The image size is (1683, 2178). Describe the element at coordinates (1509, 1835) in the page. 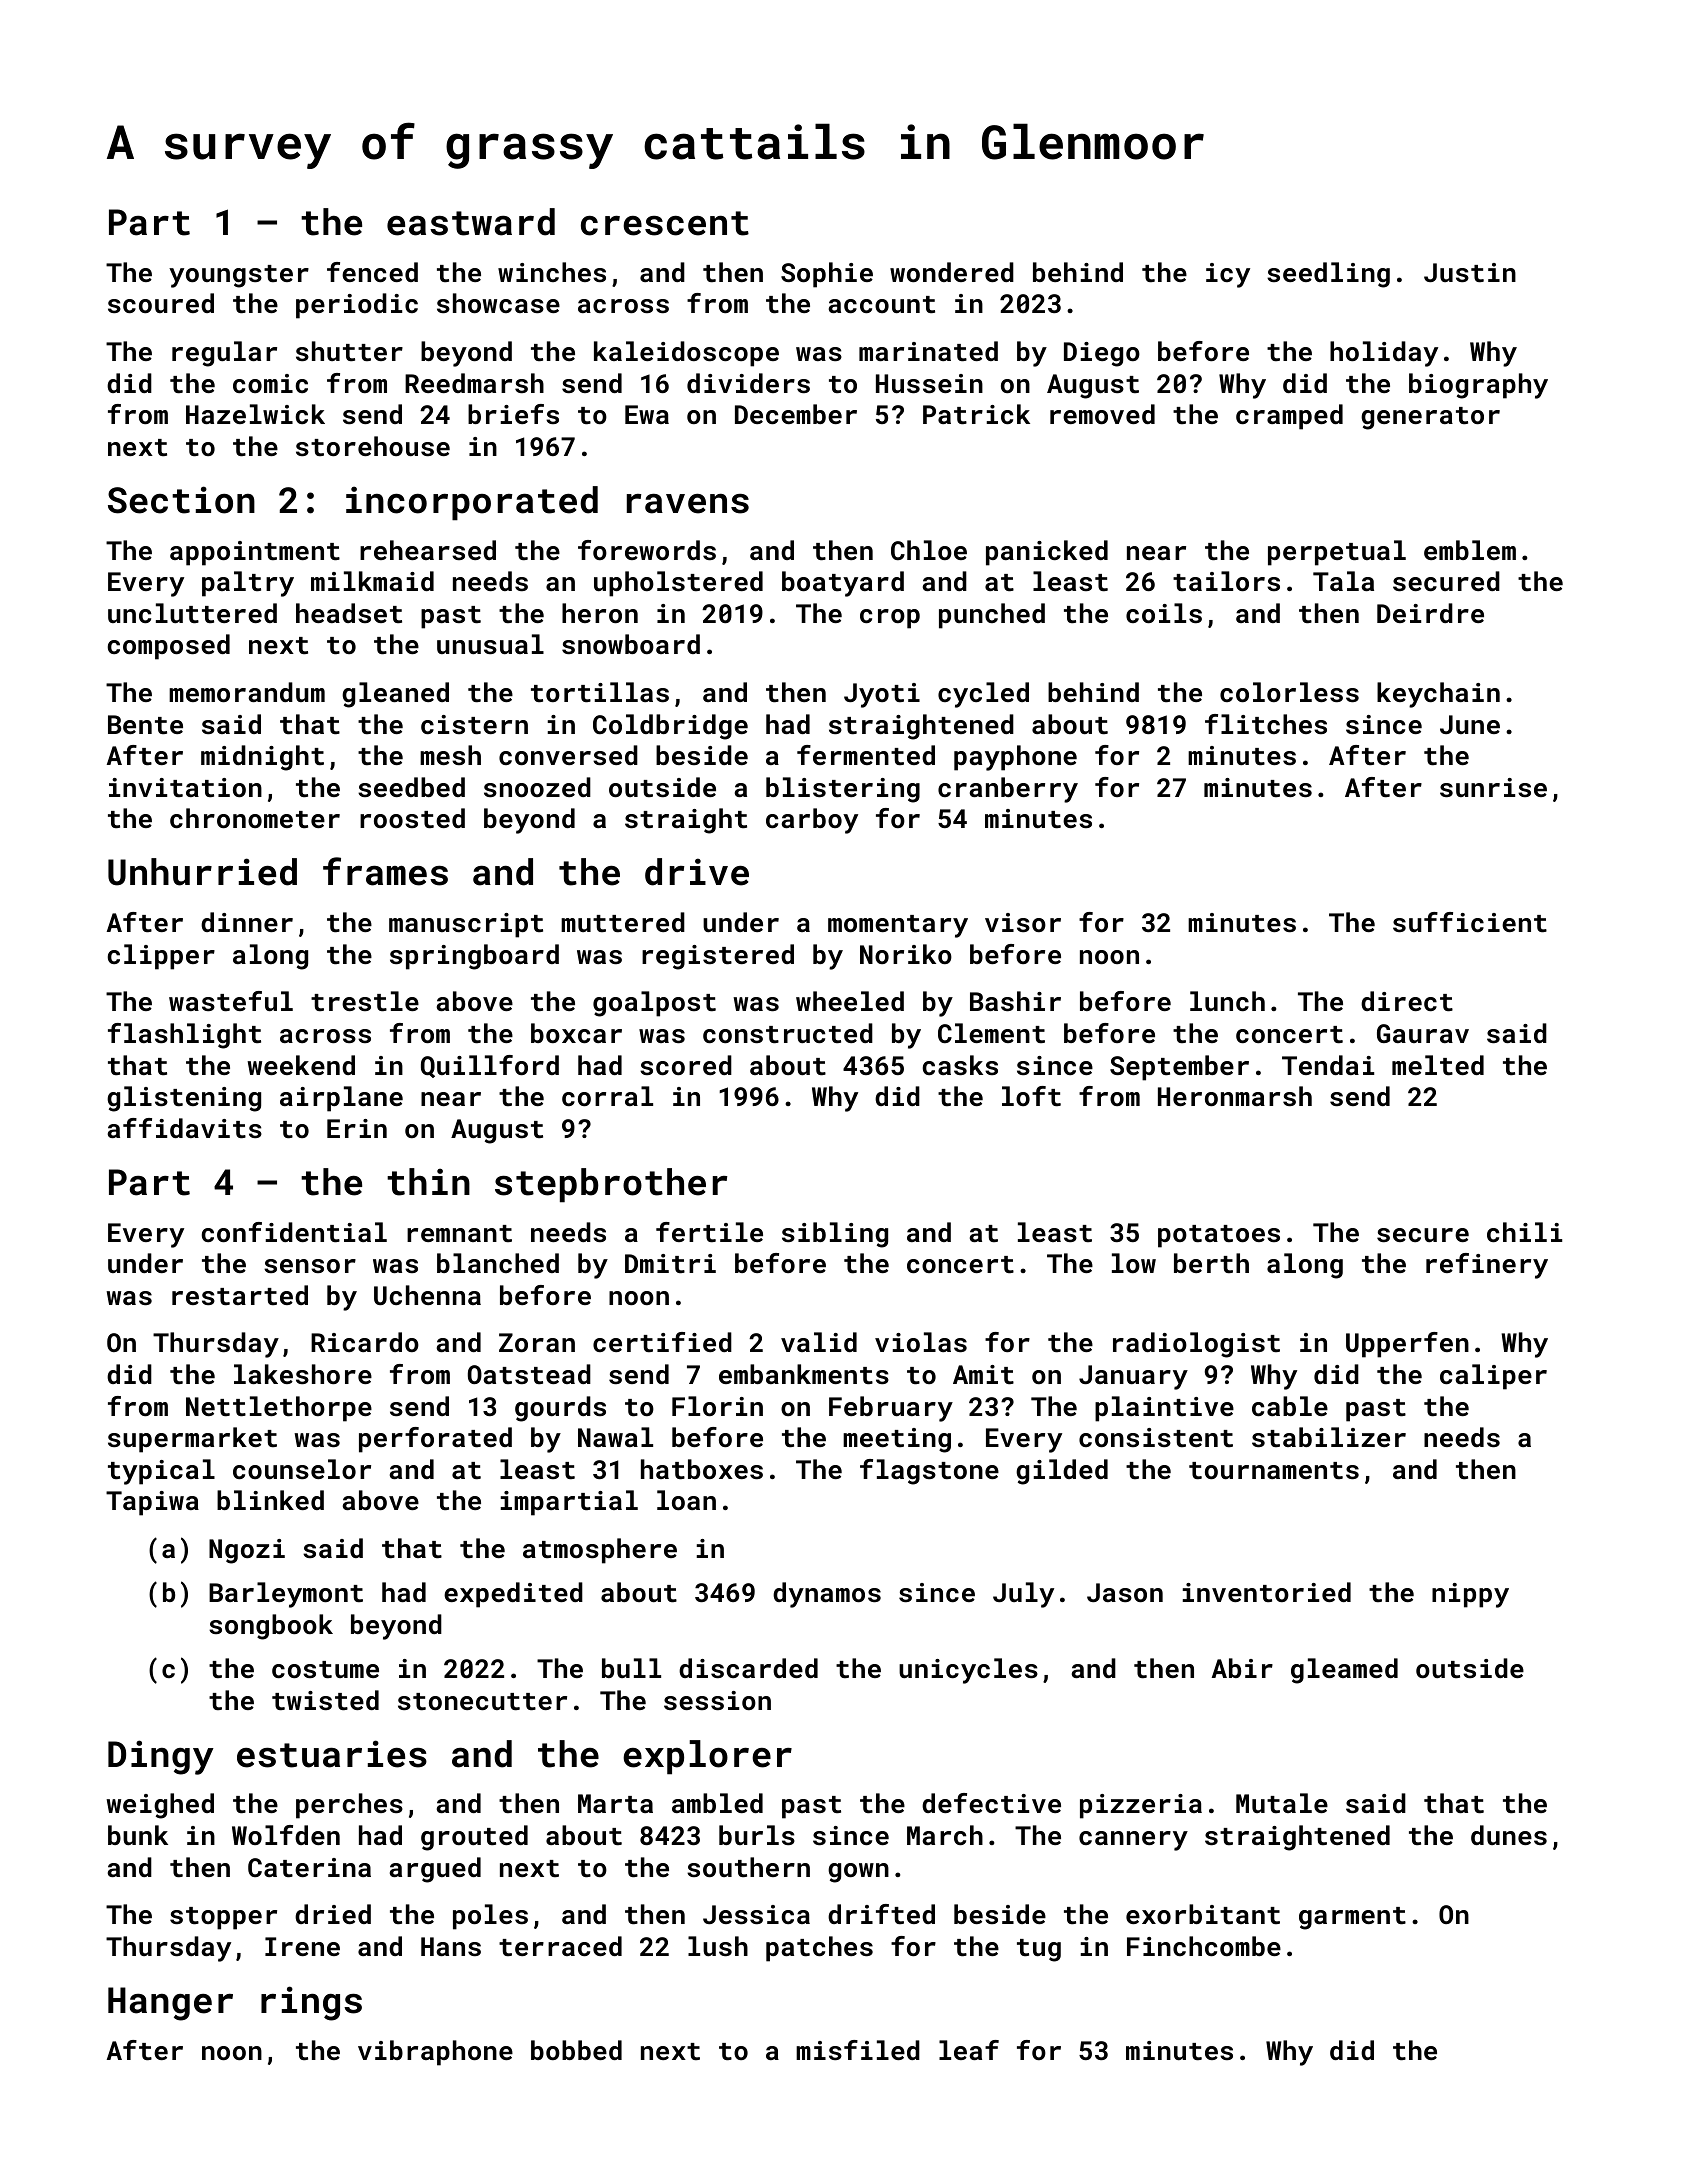

I see `dunes` at that location.
